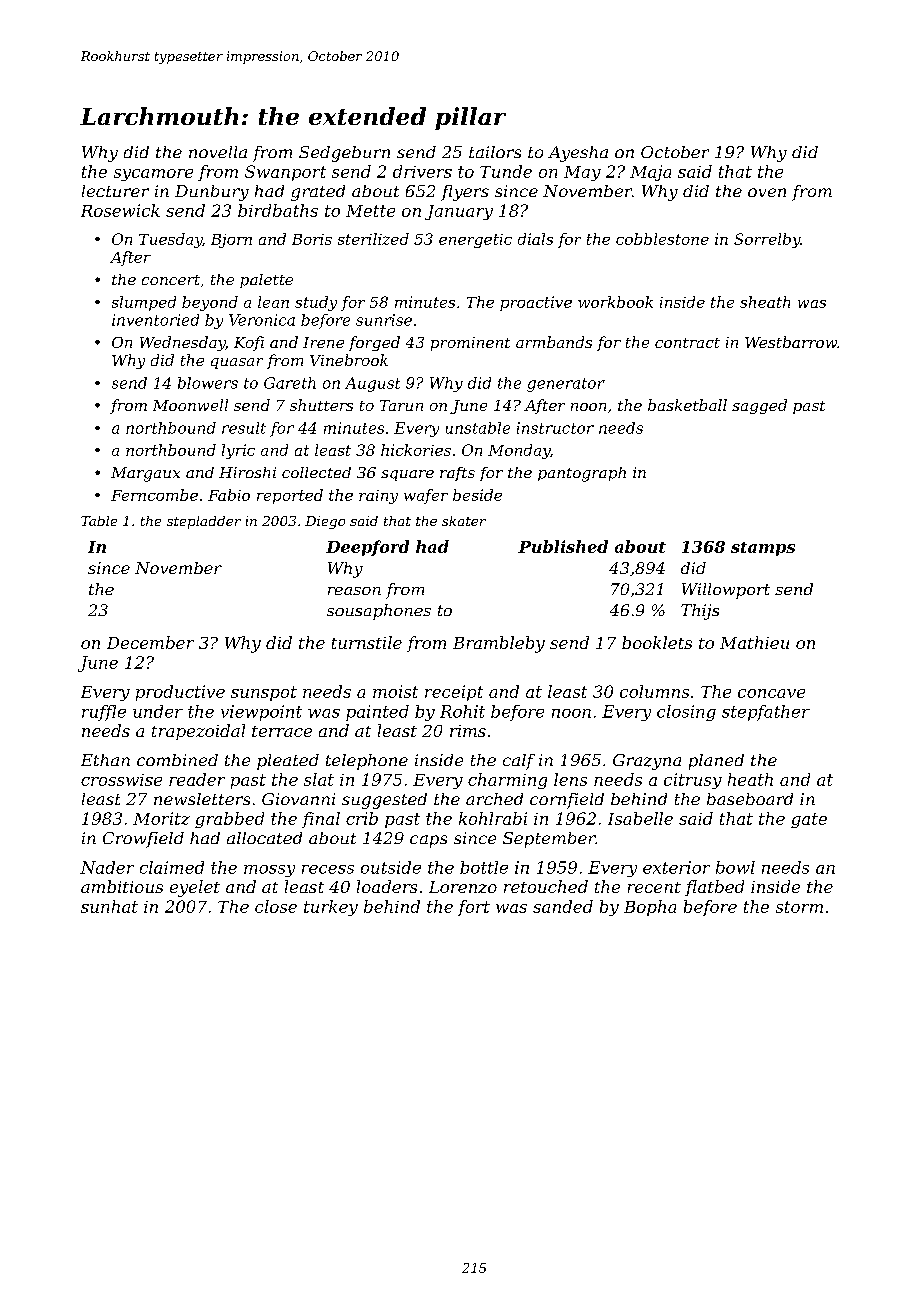 The image size is (924, 1314). What do you see at coordinates (763, 549) in the page?
I see `stamps` at bounding box center [763, 549].
